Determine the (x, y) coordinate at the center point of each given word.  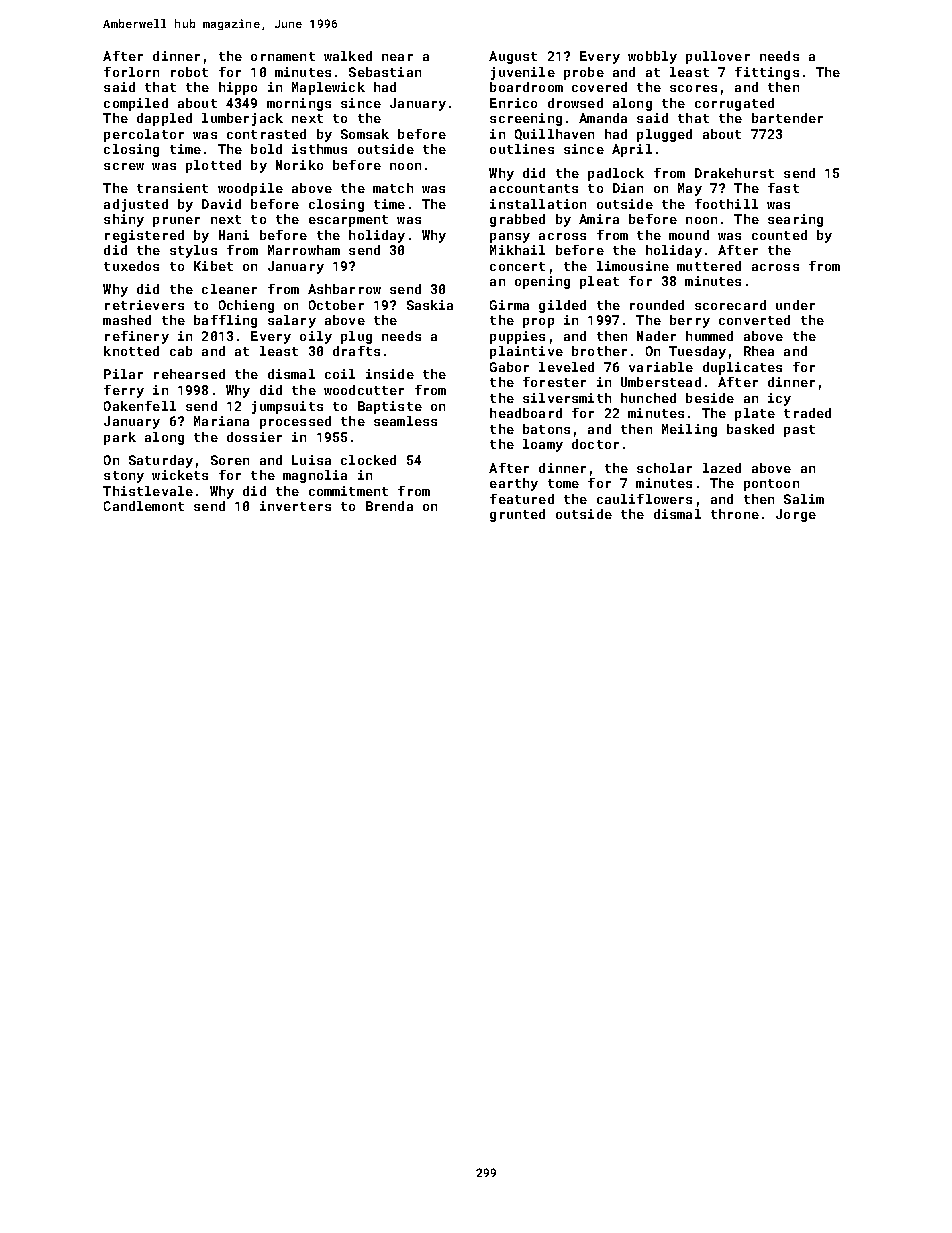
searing (795, 220)
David (221, 204)
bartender (787, 118)
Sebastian (385, 72)
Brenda (389, 506)
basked (750, 429)
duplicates (742, 368)
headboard (526, 413)
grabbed (517, 220)
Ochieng (246, 306)
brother (599, 351)
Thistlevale (148, 491)
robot (189, 72)
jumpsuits (287, 407)
